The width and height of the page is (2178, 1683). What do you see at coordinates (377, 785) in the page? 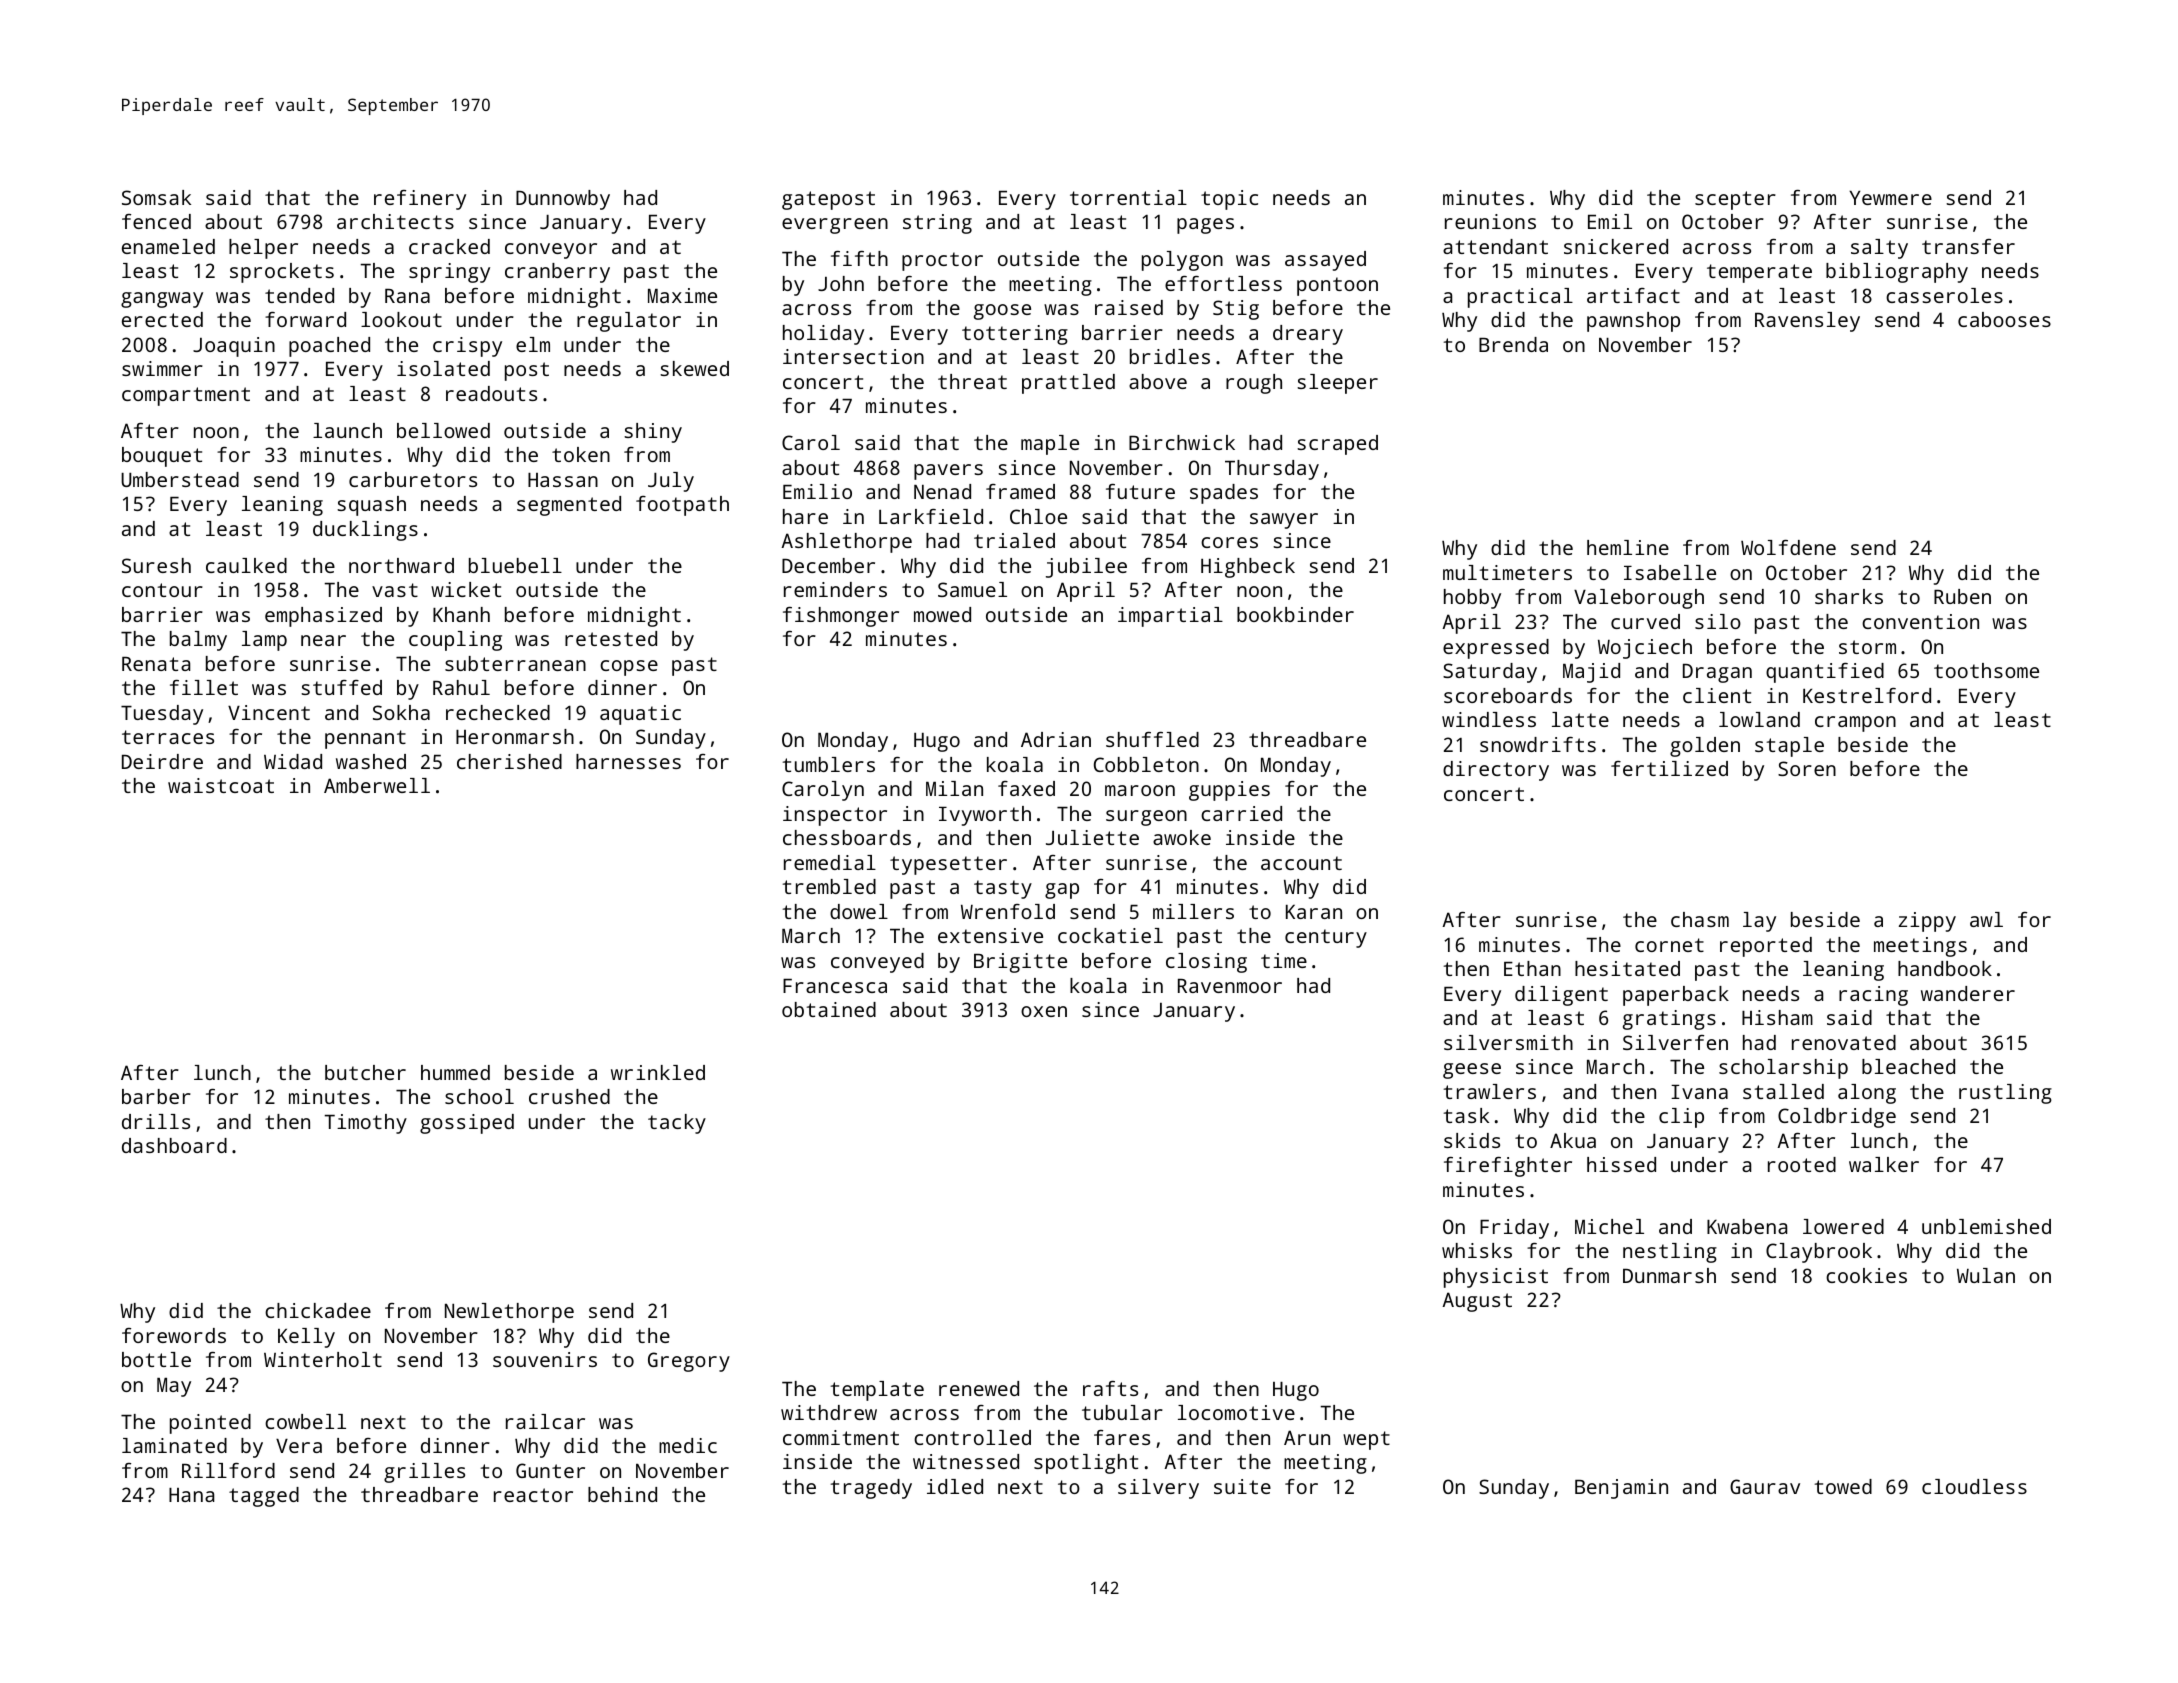
I see `Amberwell` at bounding box center [377, 785].
